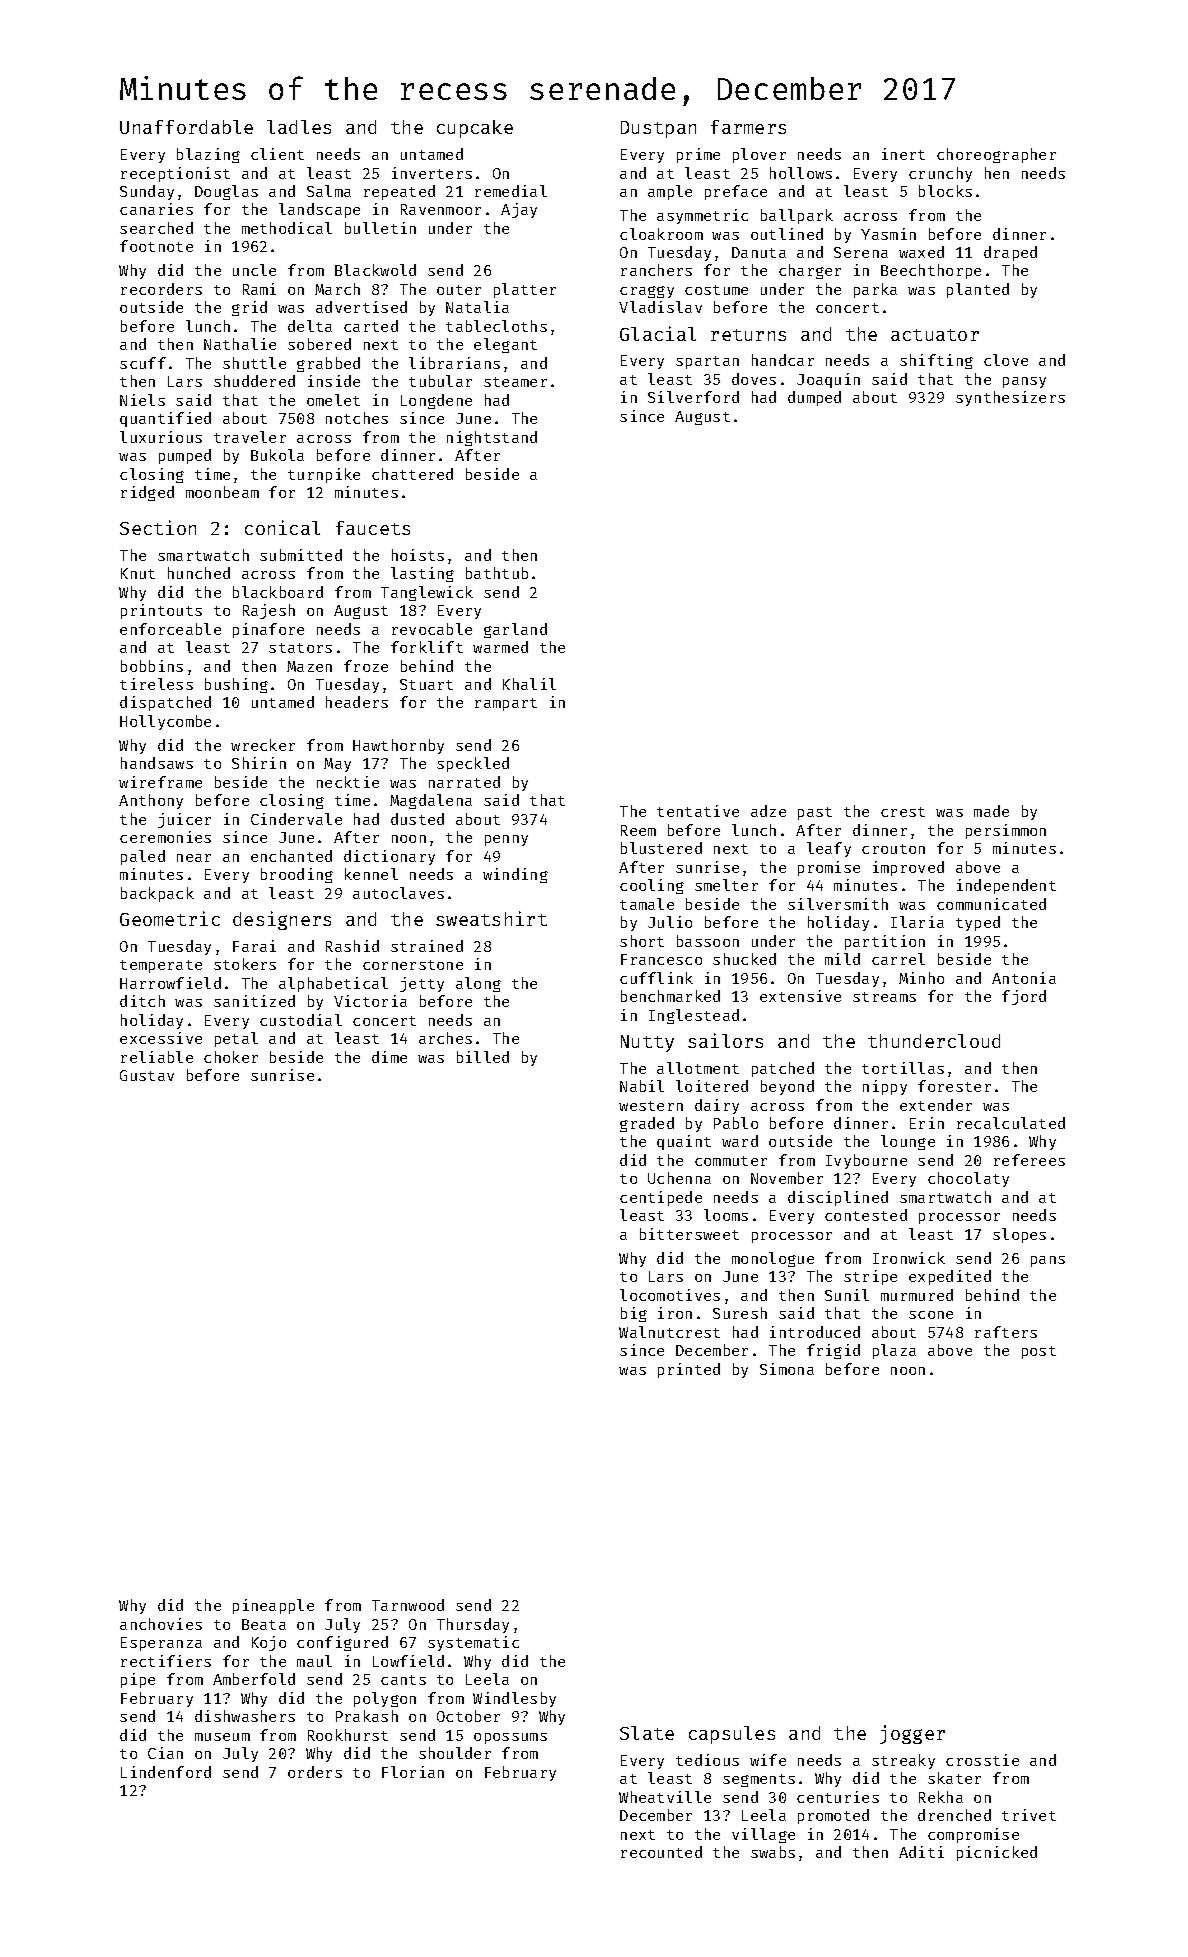 This document has width=1188, height=1957. Describe the element at coordinates (661, 1852) in the document. I see `recounted` at that location.
